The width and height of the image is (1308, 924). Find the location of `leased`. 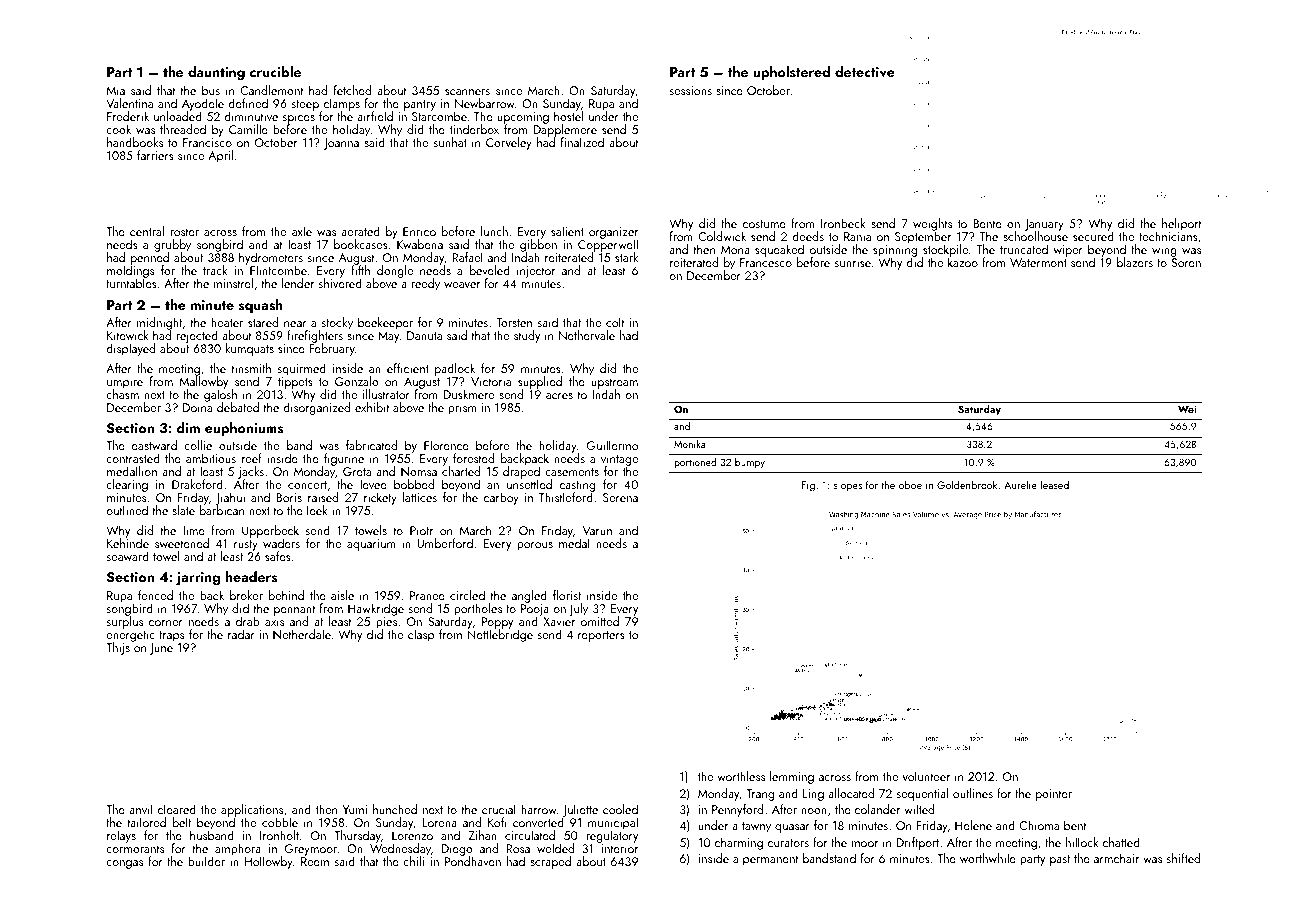

leased is located at coordinates (1055, 484).
